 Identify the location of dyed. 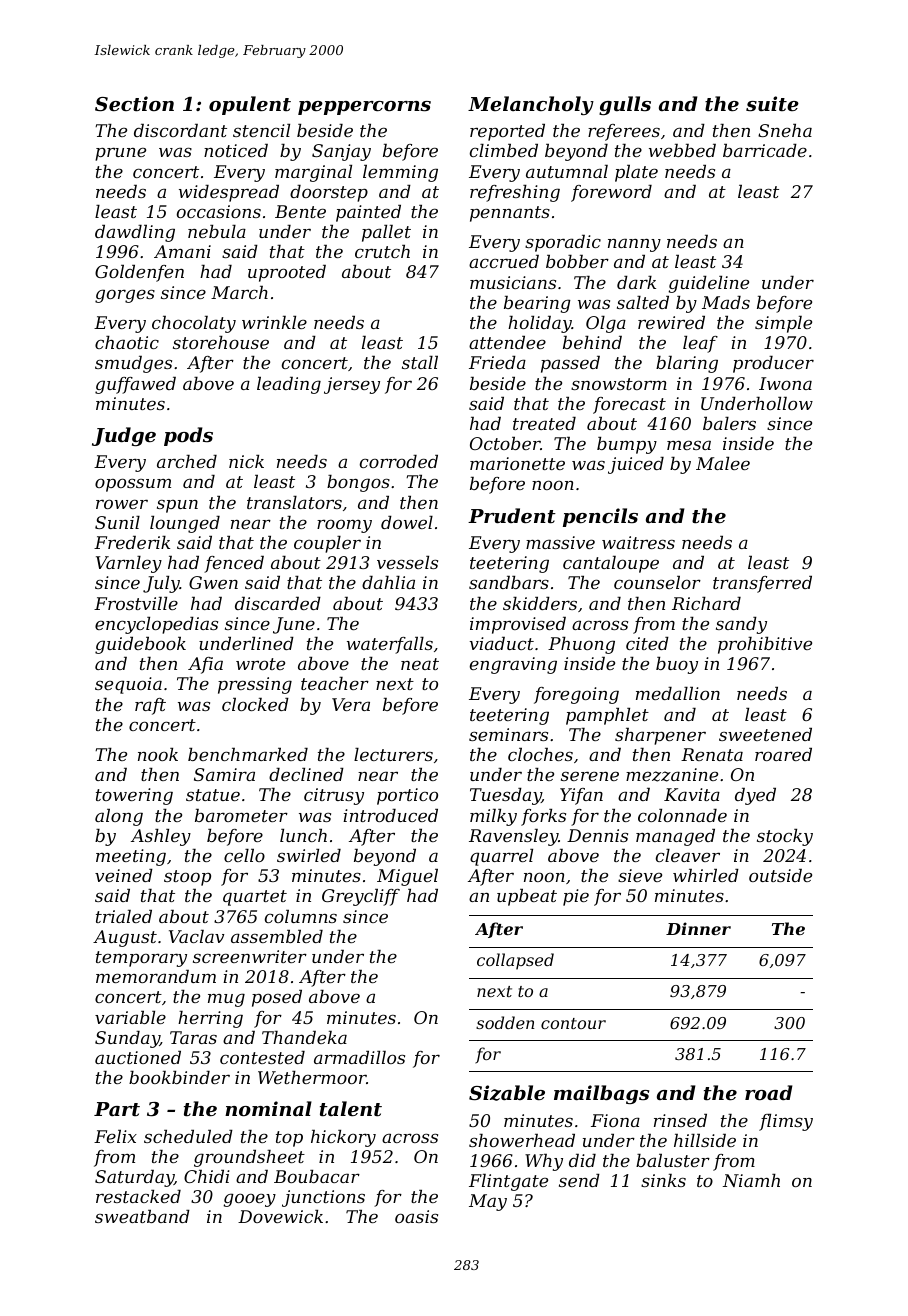
(755, 796).
